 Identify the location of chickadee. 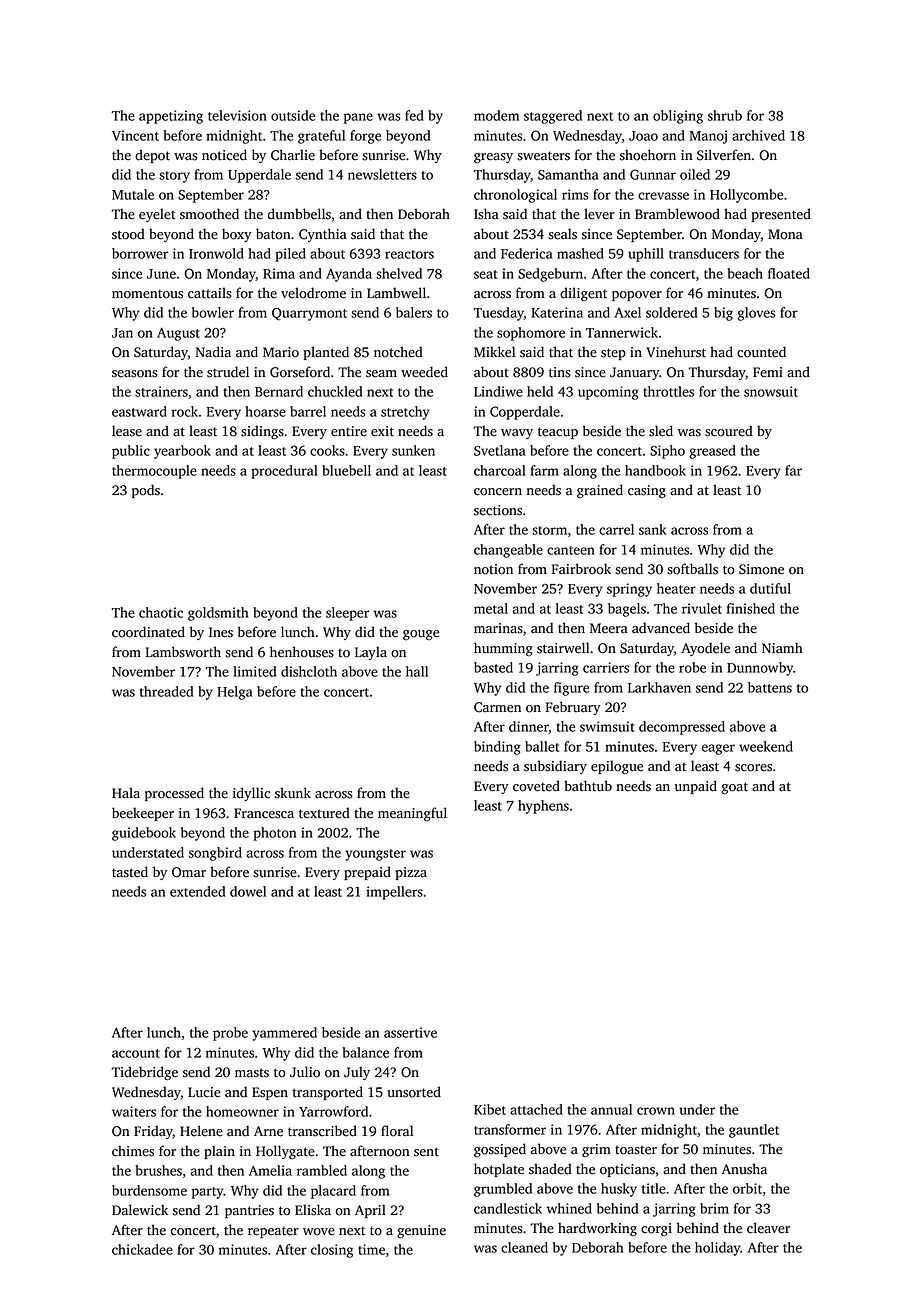
(142, 1249).
